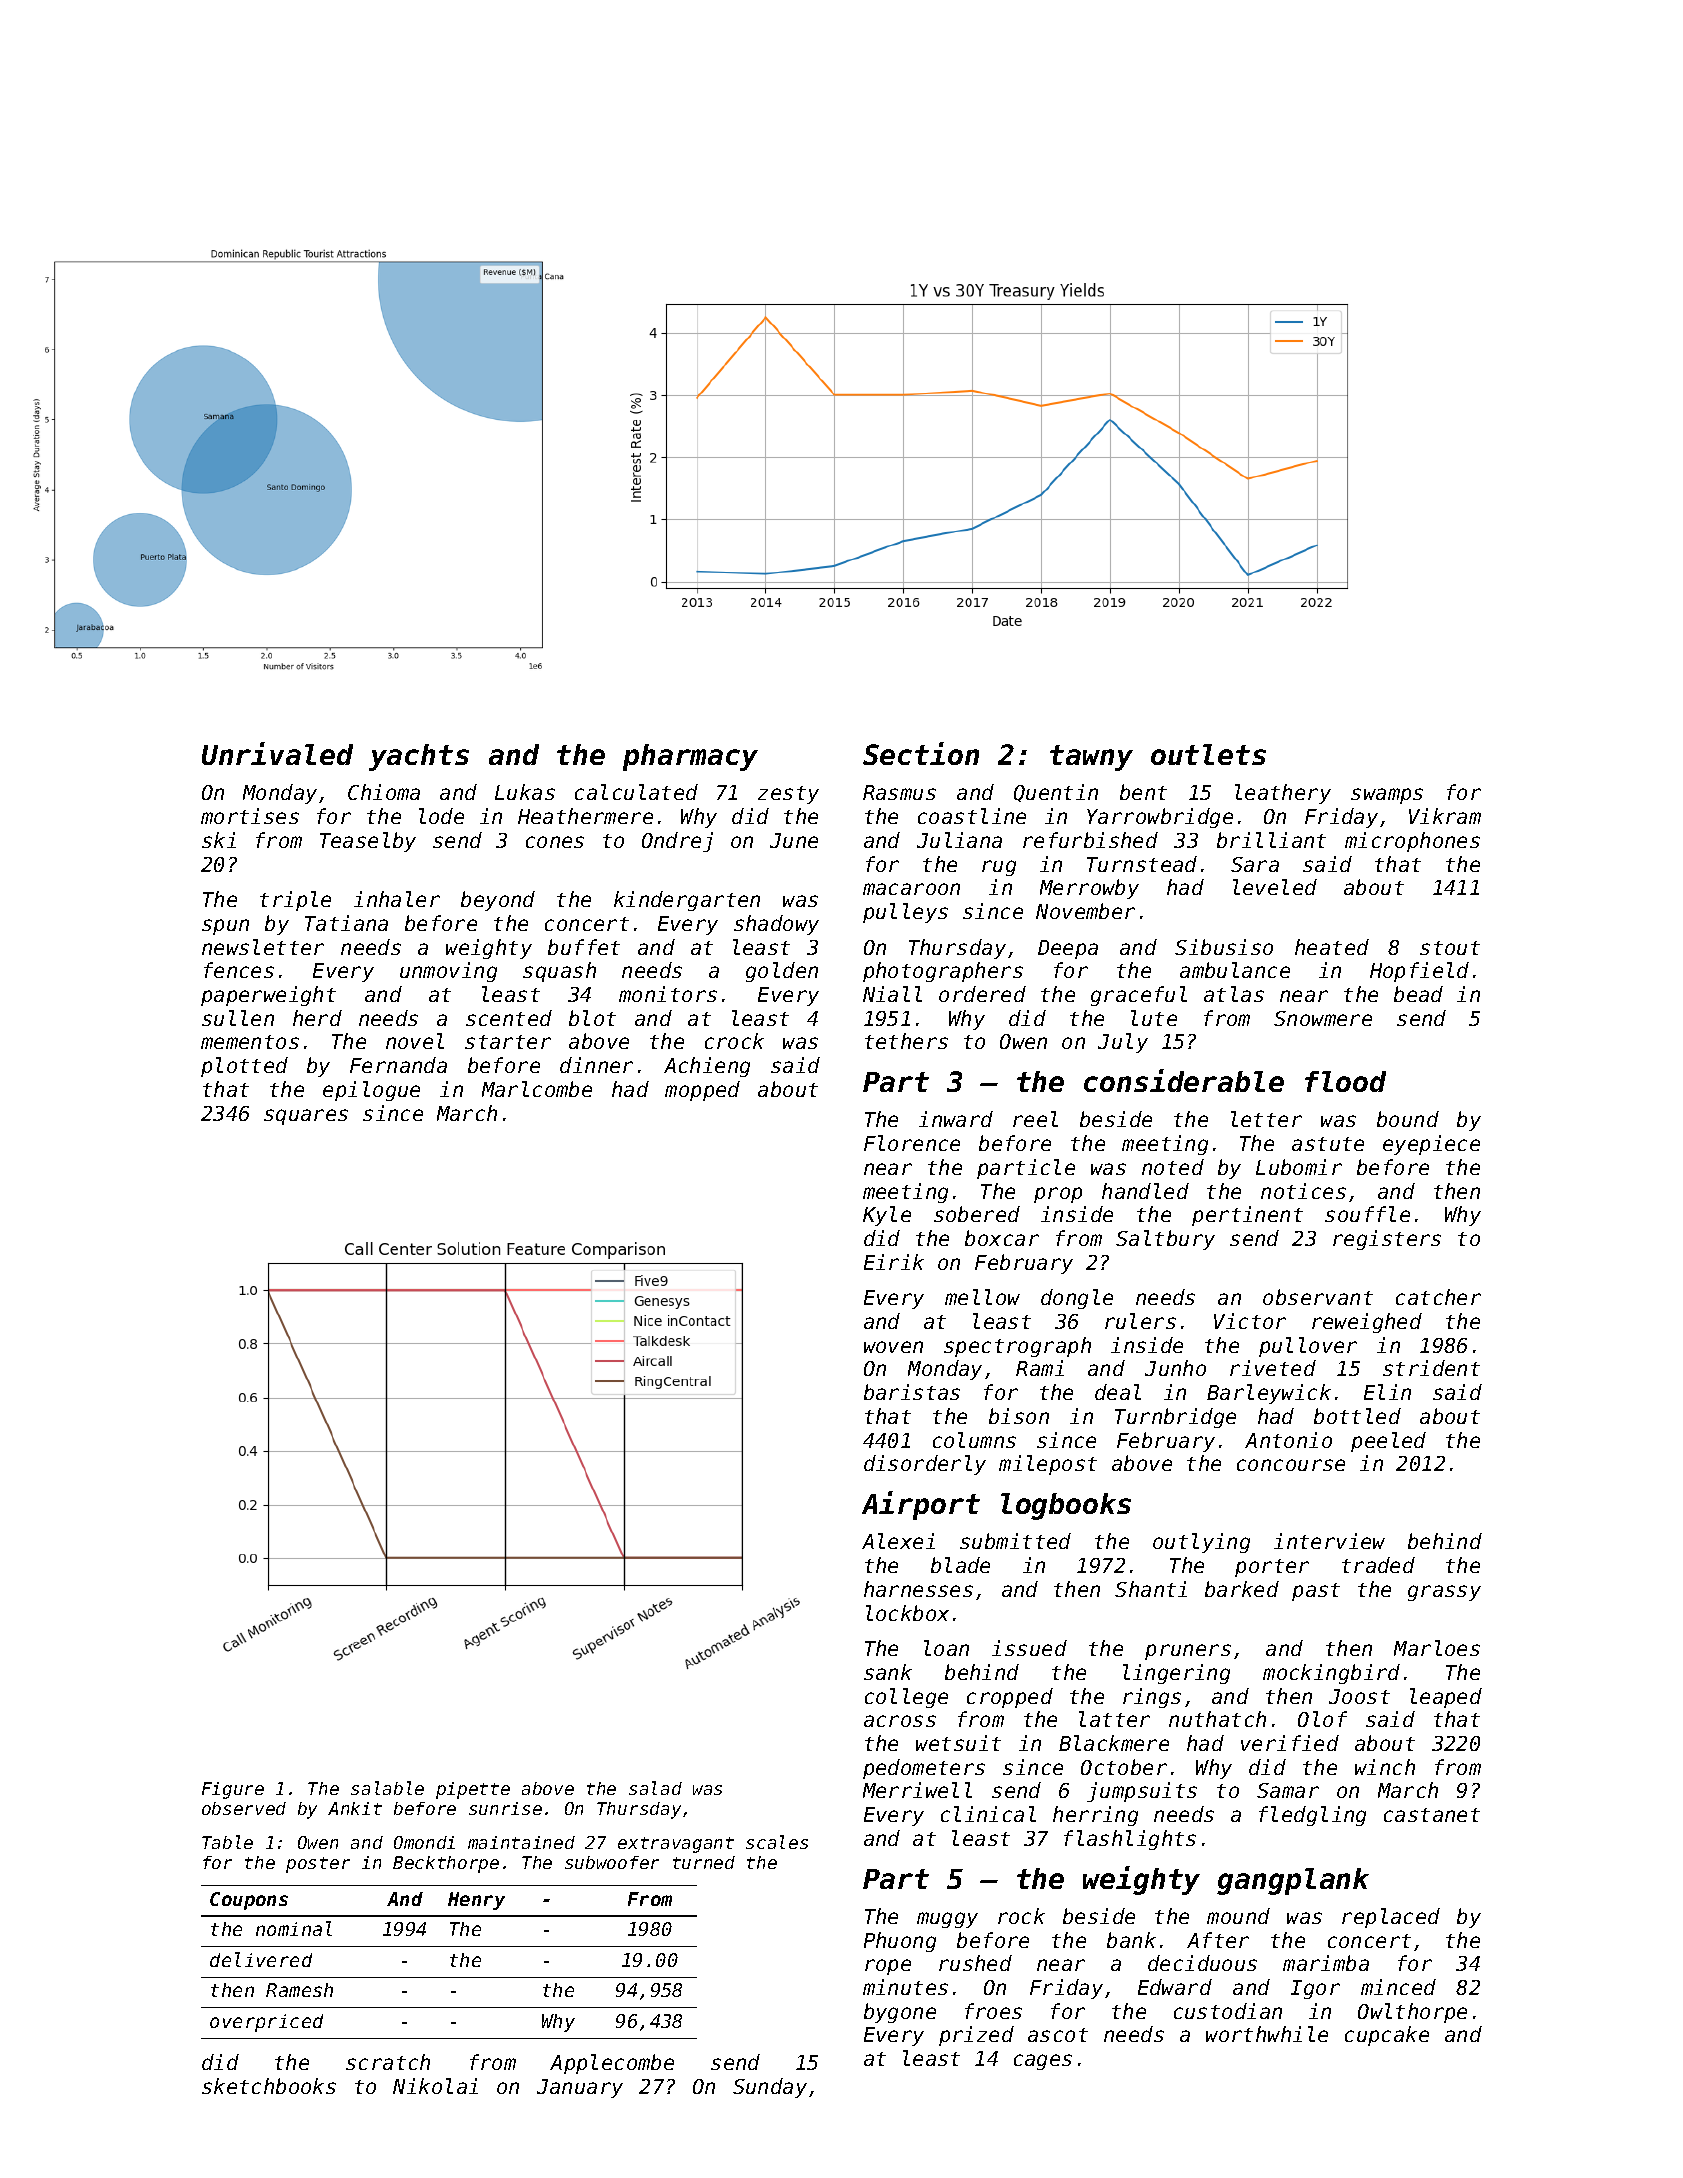 The image size is (1683, 2178). Describe the element at coordinates (1066, 1506) in the screenshot. I see `logbooks` at that location.
